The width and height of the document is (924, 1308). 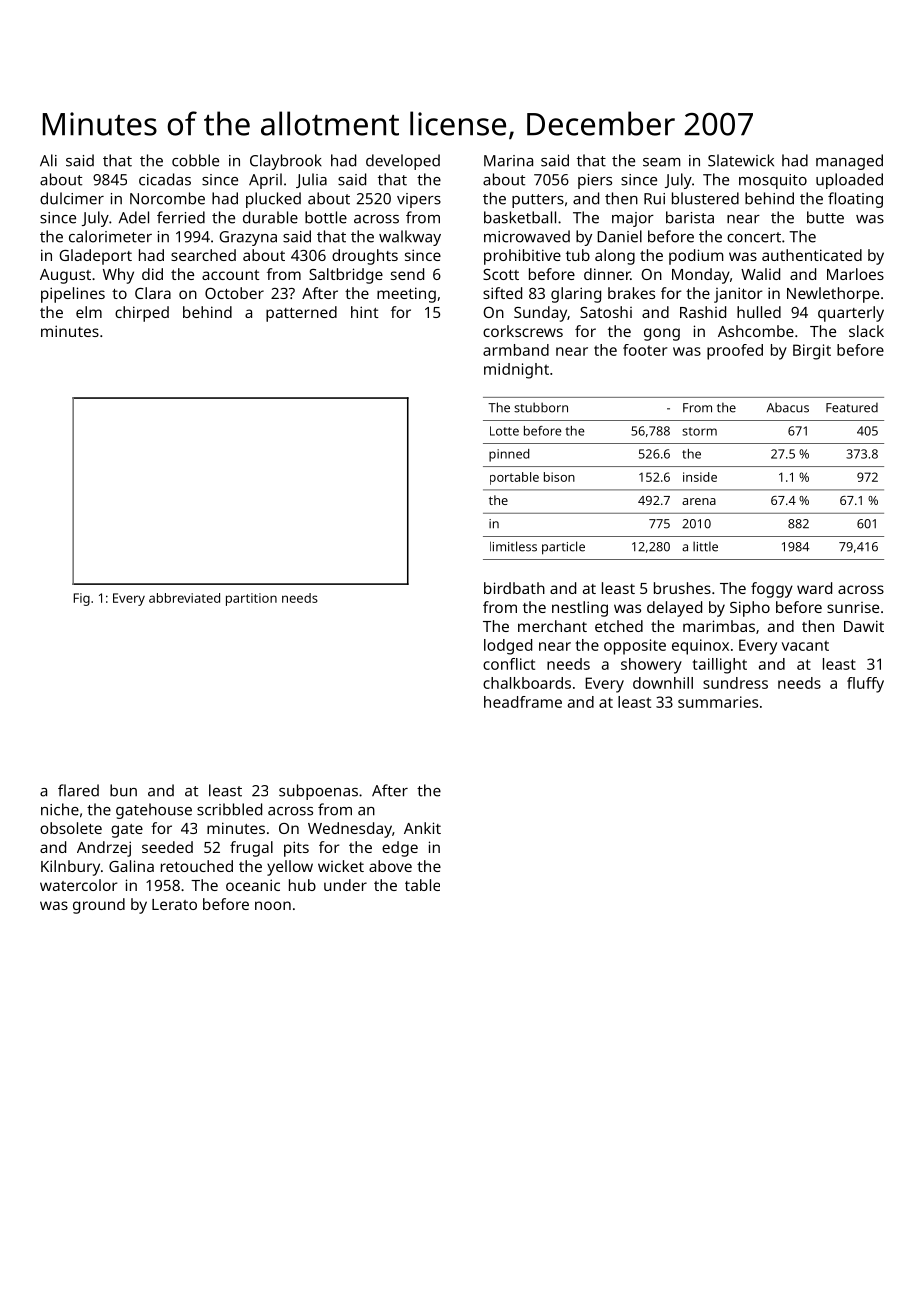 What do you see at coordinates (365, 312) in the document?
I see `hint` at bounding box center [365, 312].
